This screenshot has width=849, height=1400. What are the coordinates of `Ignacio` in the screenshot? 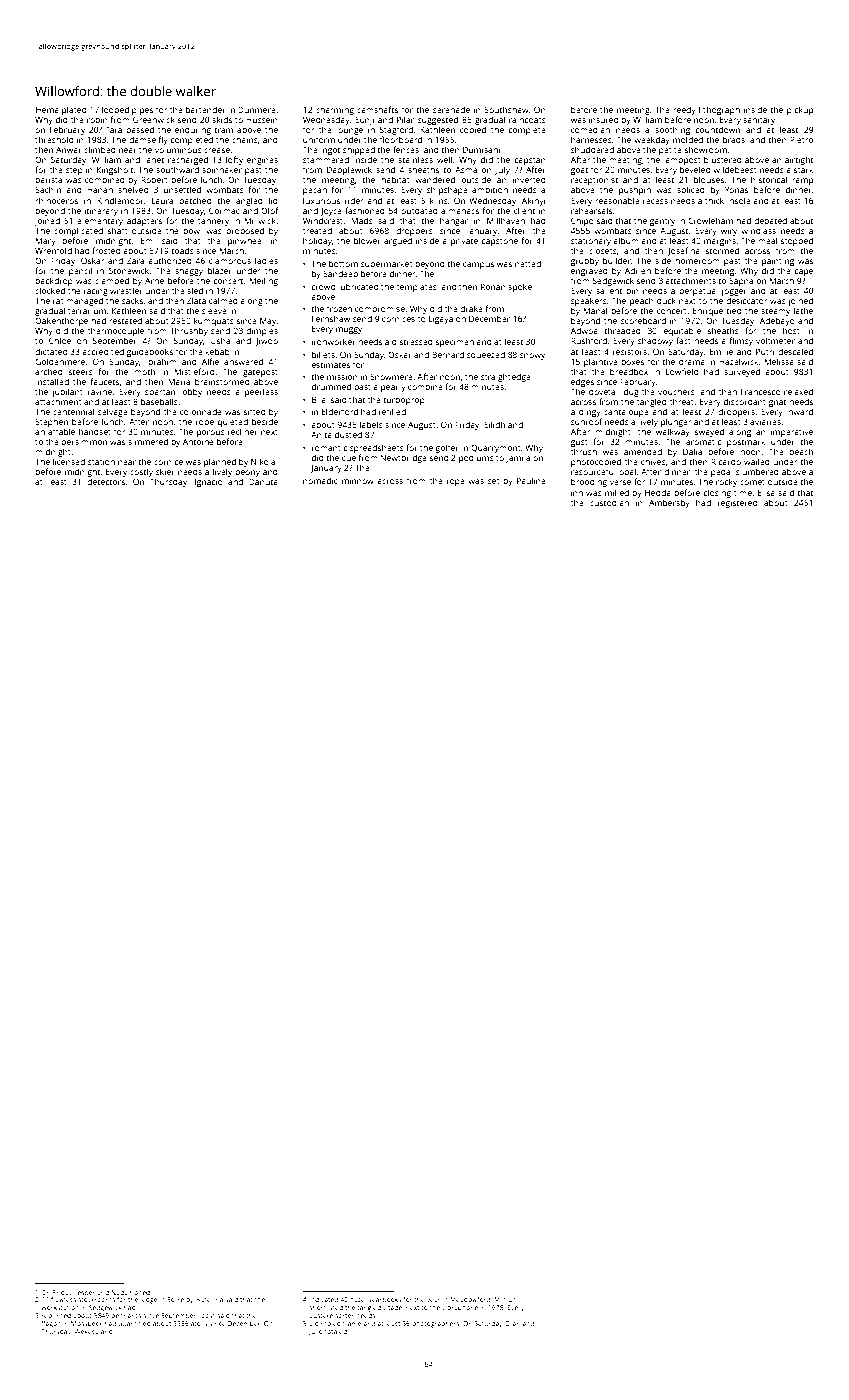 It's located at (209, 483).
